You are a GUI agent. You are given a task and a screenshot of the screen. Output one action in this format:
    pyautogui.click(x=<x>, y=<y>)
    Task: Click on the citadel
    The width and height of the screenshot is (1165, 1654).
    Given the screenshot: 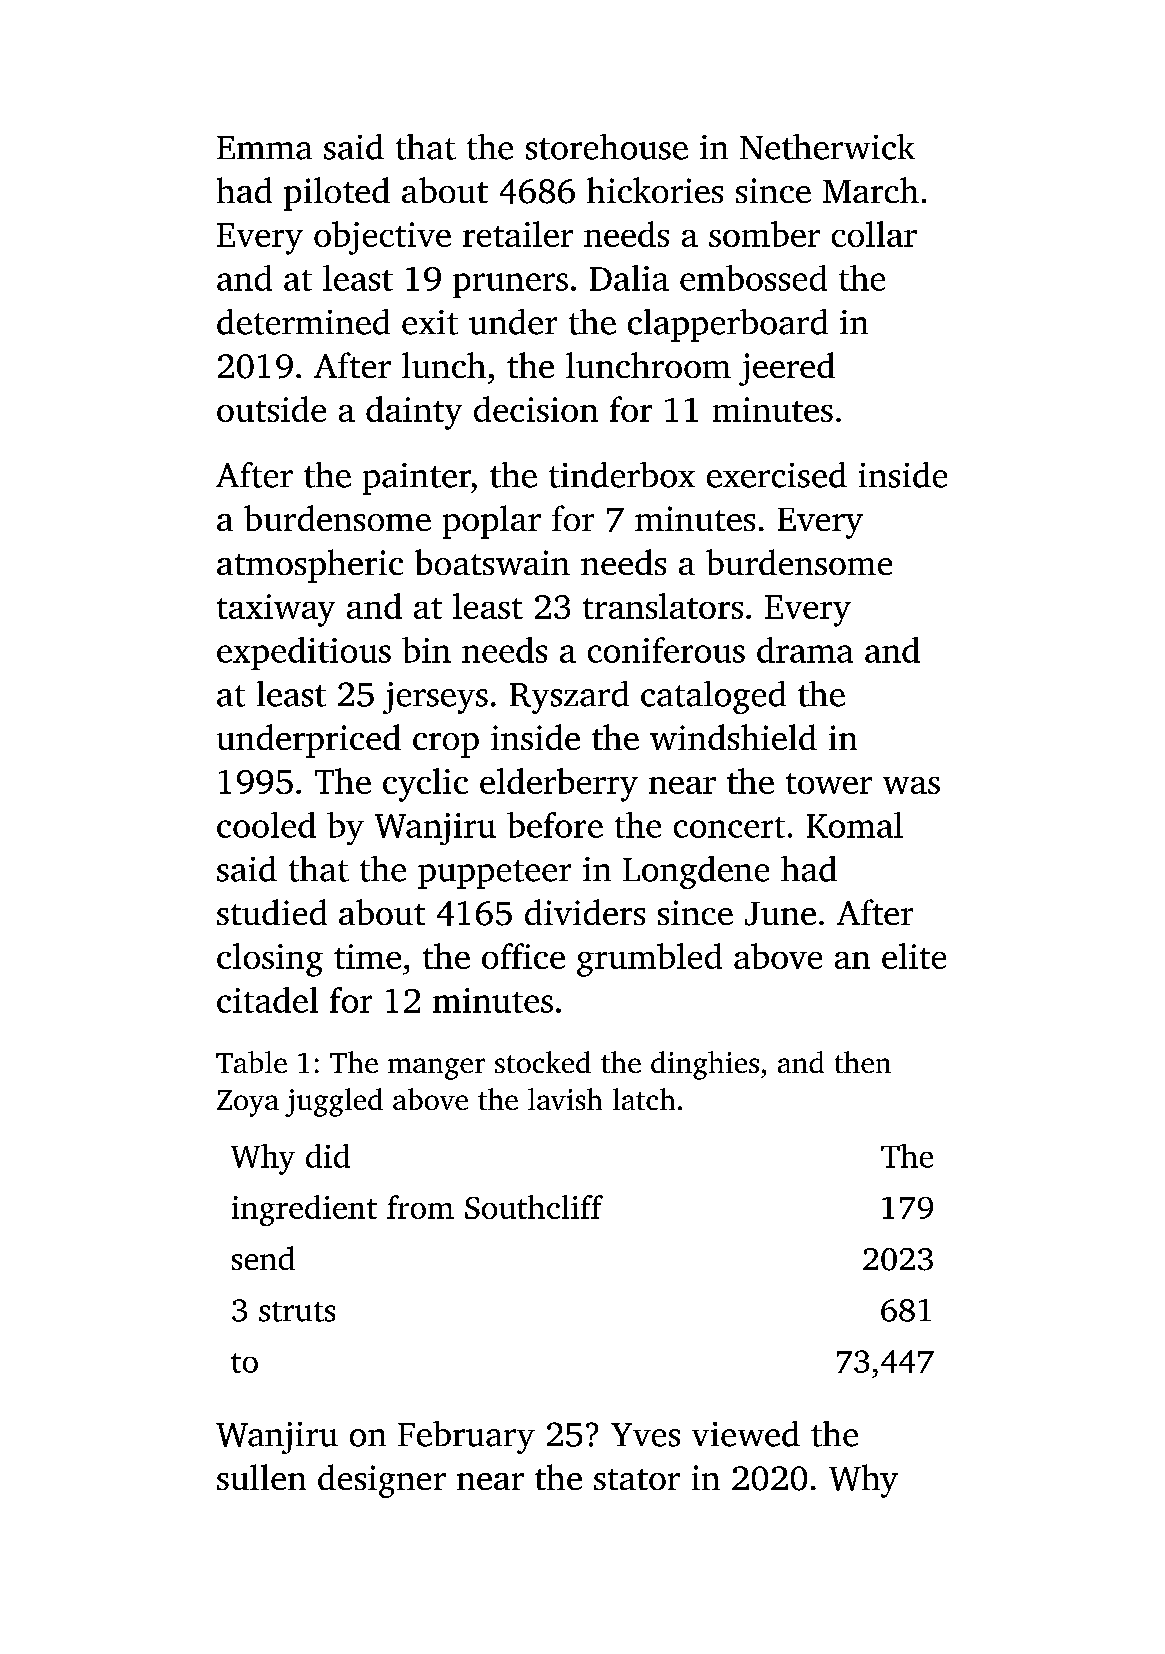 What is the action you would take?
    pyautogui.click(x=267, y=1000)
